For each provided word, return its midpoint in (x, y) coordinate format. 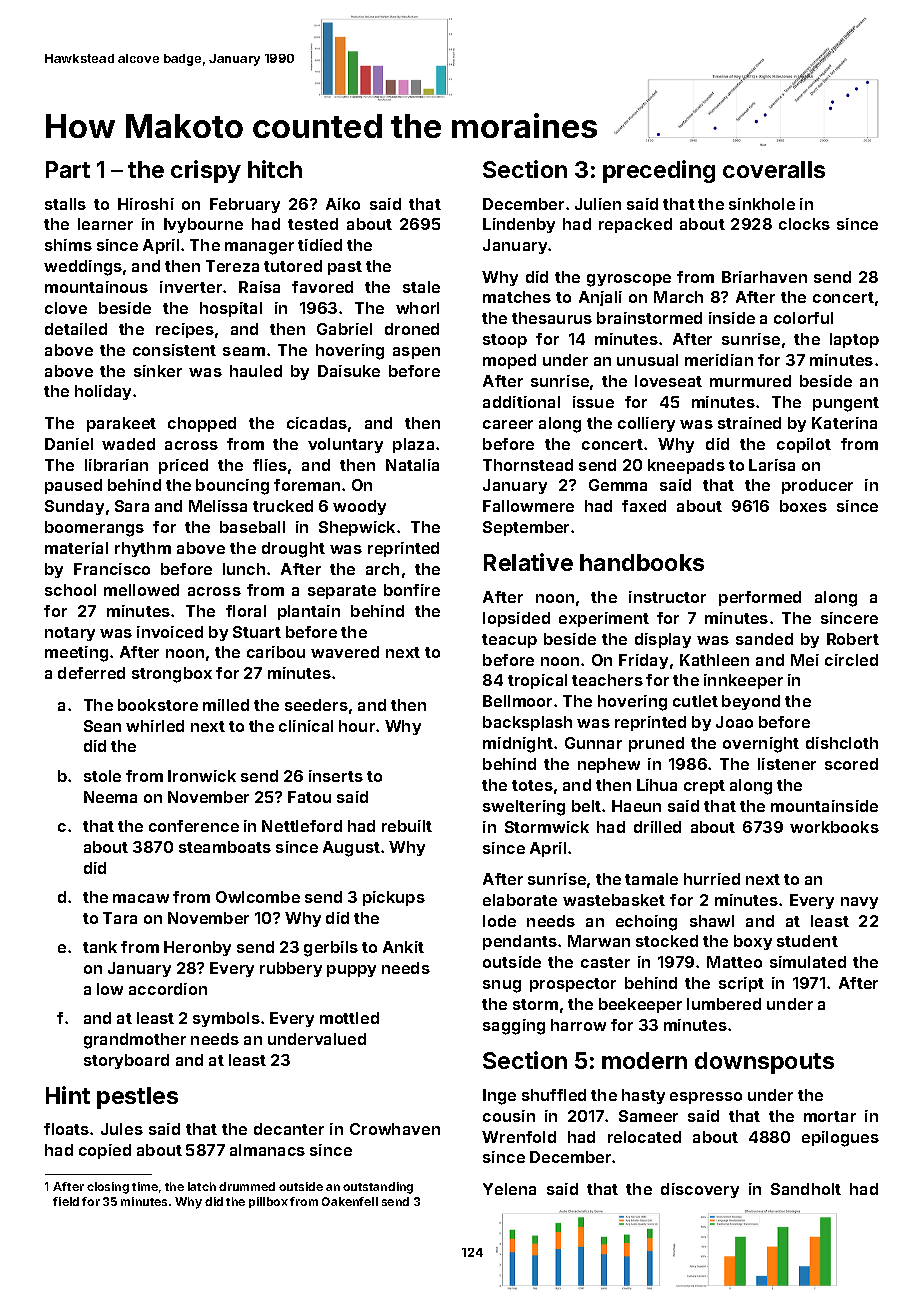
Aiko (343, 204)
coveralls (774, 169)
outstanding (378, 1188)
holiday (103, 392)
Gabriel (344, 329)
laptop (854, 340)
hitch (275, 169)
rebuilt (407, 826)
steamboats (225, 847)
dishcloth (842, 743)
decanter (289, 1129)
